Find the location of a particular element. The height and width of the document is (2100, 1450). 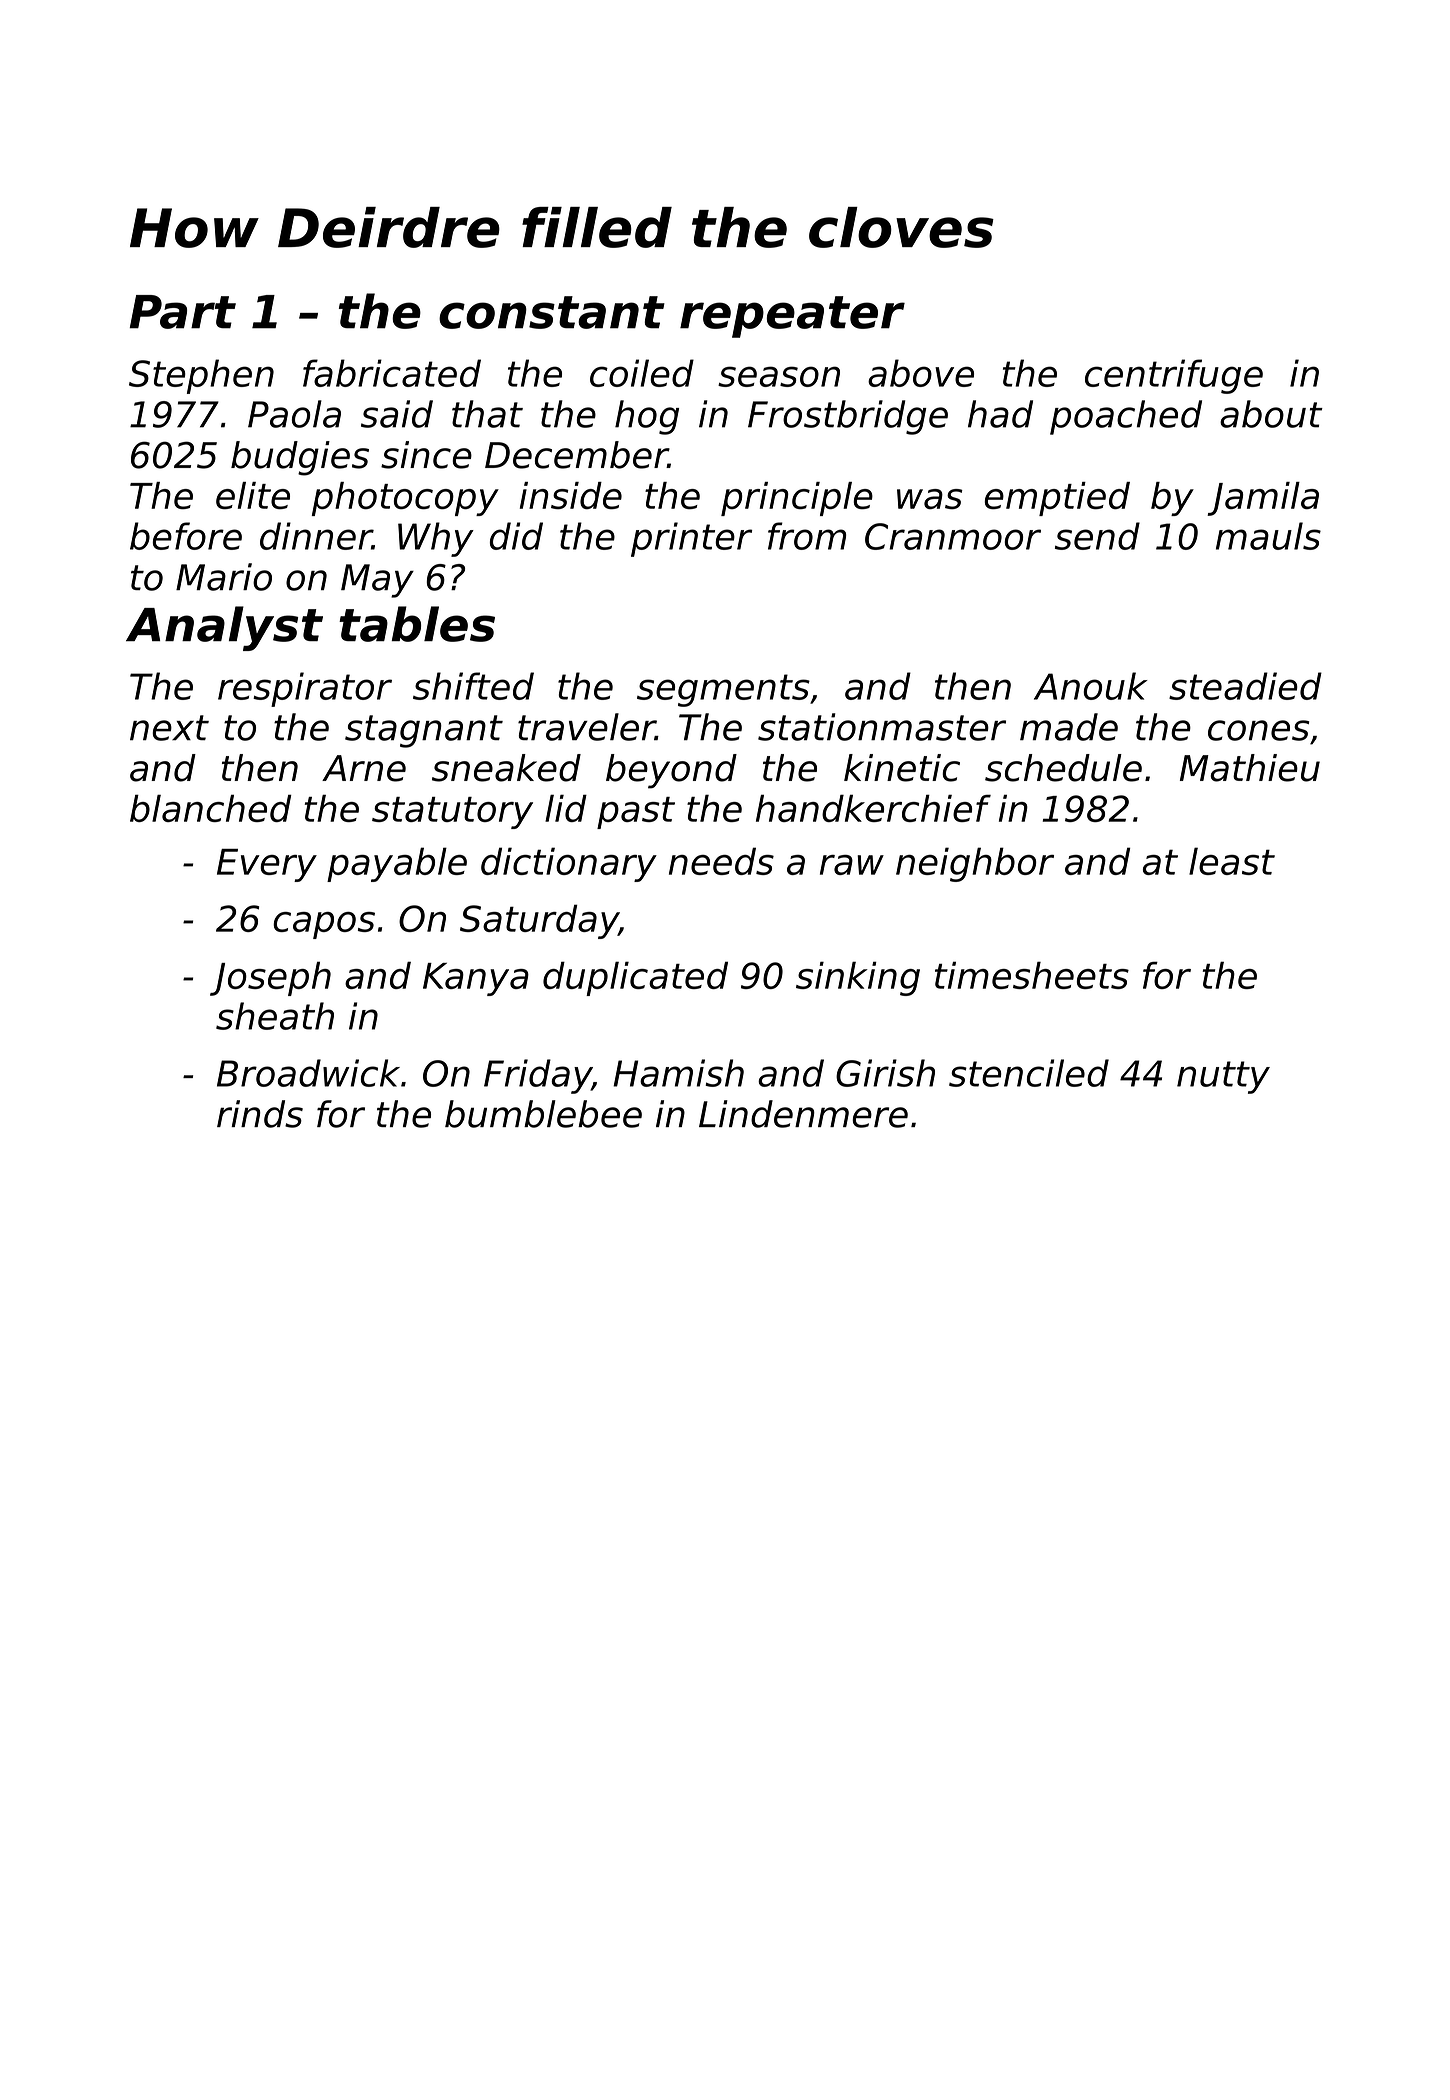

centrifuge is located at coordinates (1174, 376).
